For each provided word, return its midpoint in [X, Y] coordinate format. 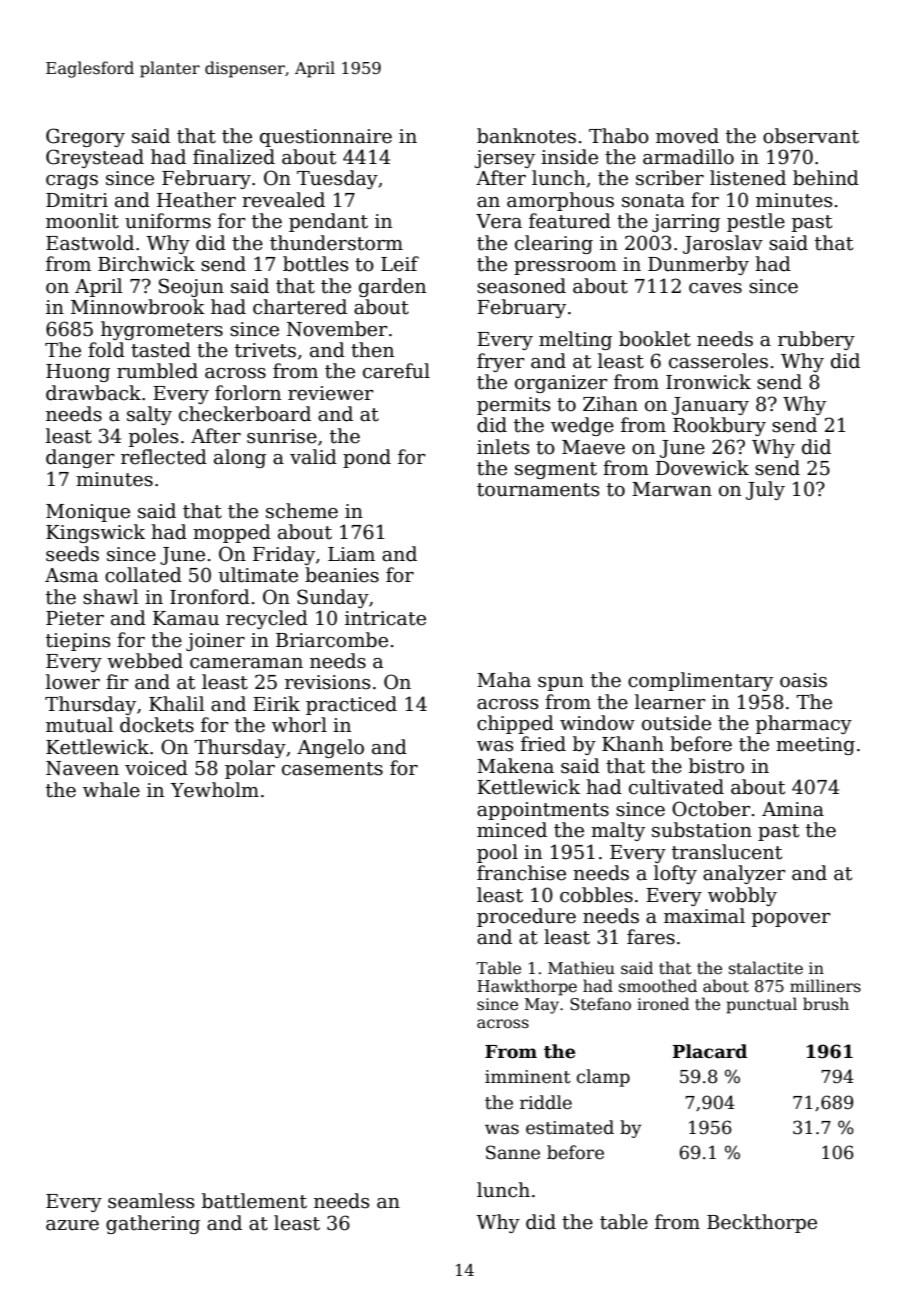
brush [826, 1003]
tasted [161, 350]
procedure [526, 917]
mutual [79, 725]
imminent [528, 1077]
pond [367, 458]
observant [811, 136]
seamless [151, 1201]
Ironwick [708, 382]
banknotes [526, 136]
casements [332, 769]
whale [111, 790]
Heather [196, 200]
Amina [793, 809]
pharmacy [804, 724]
